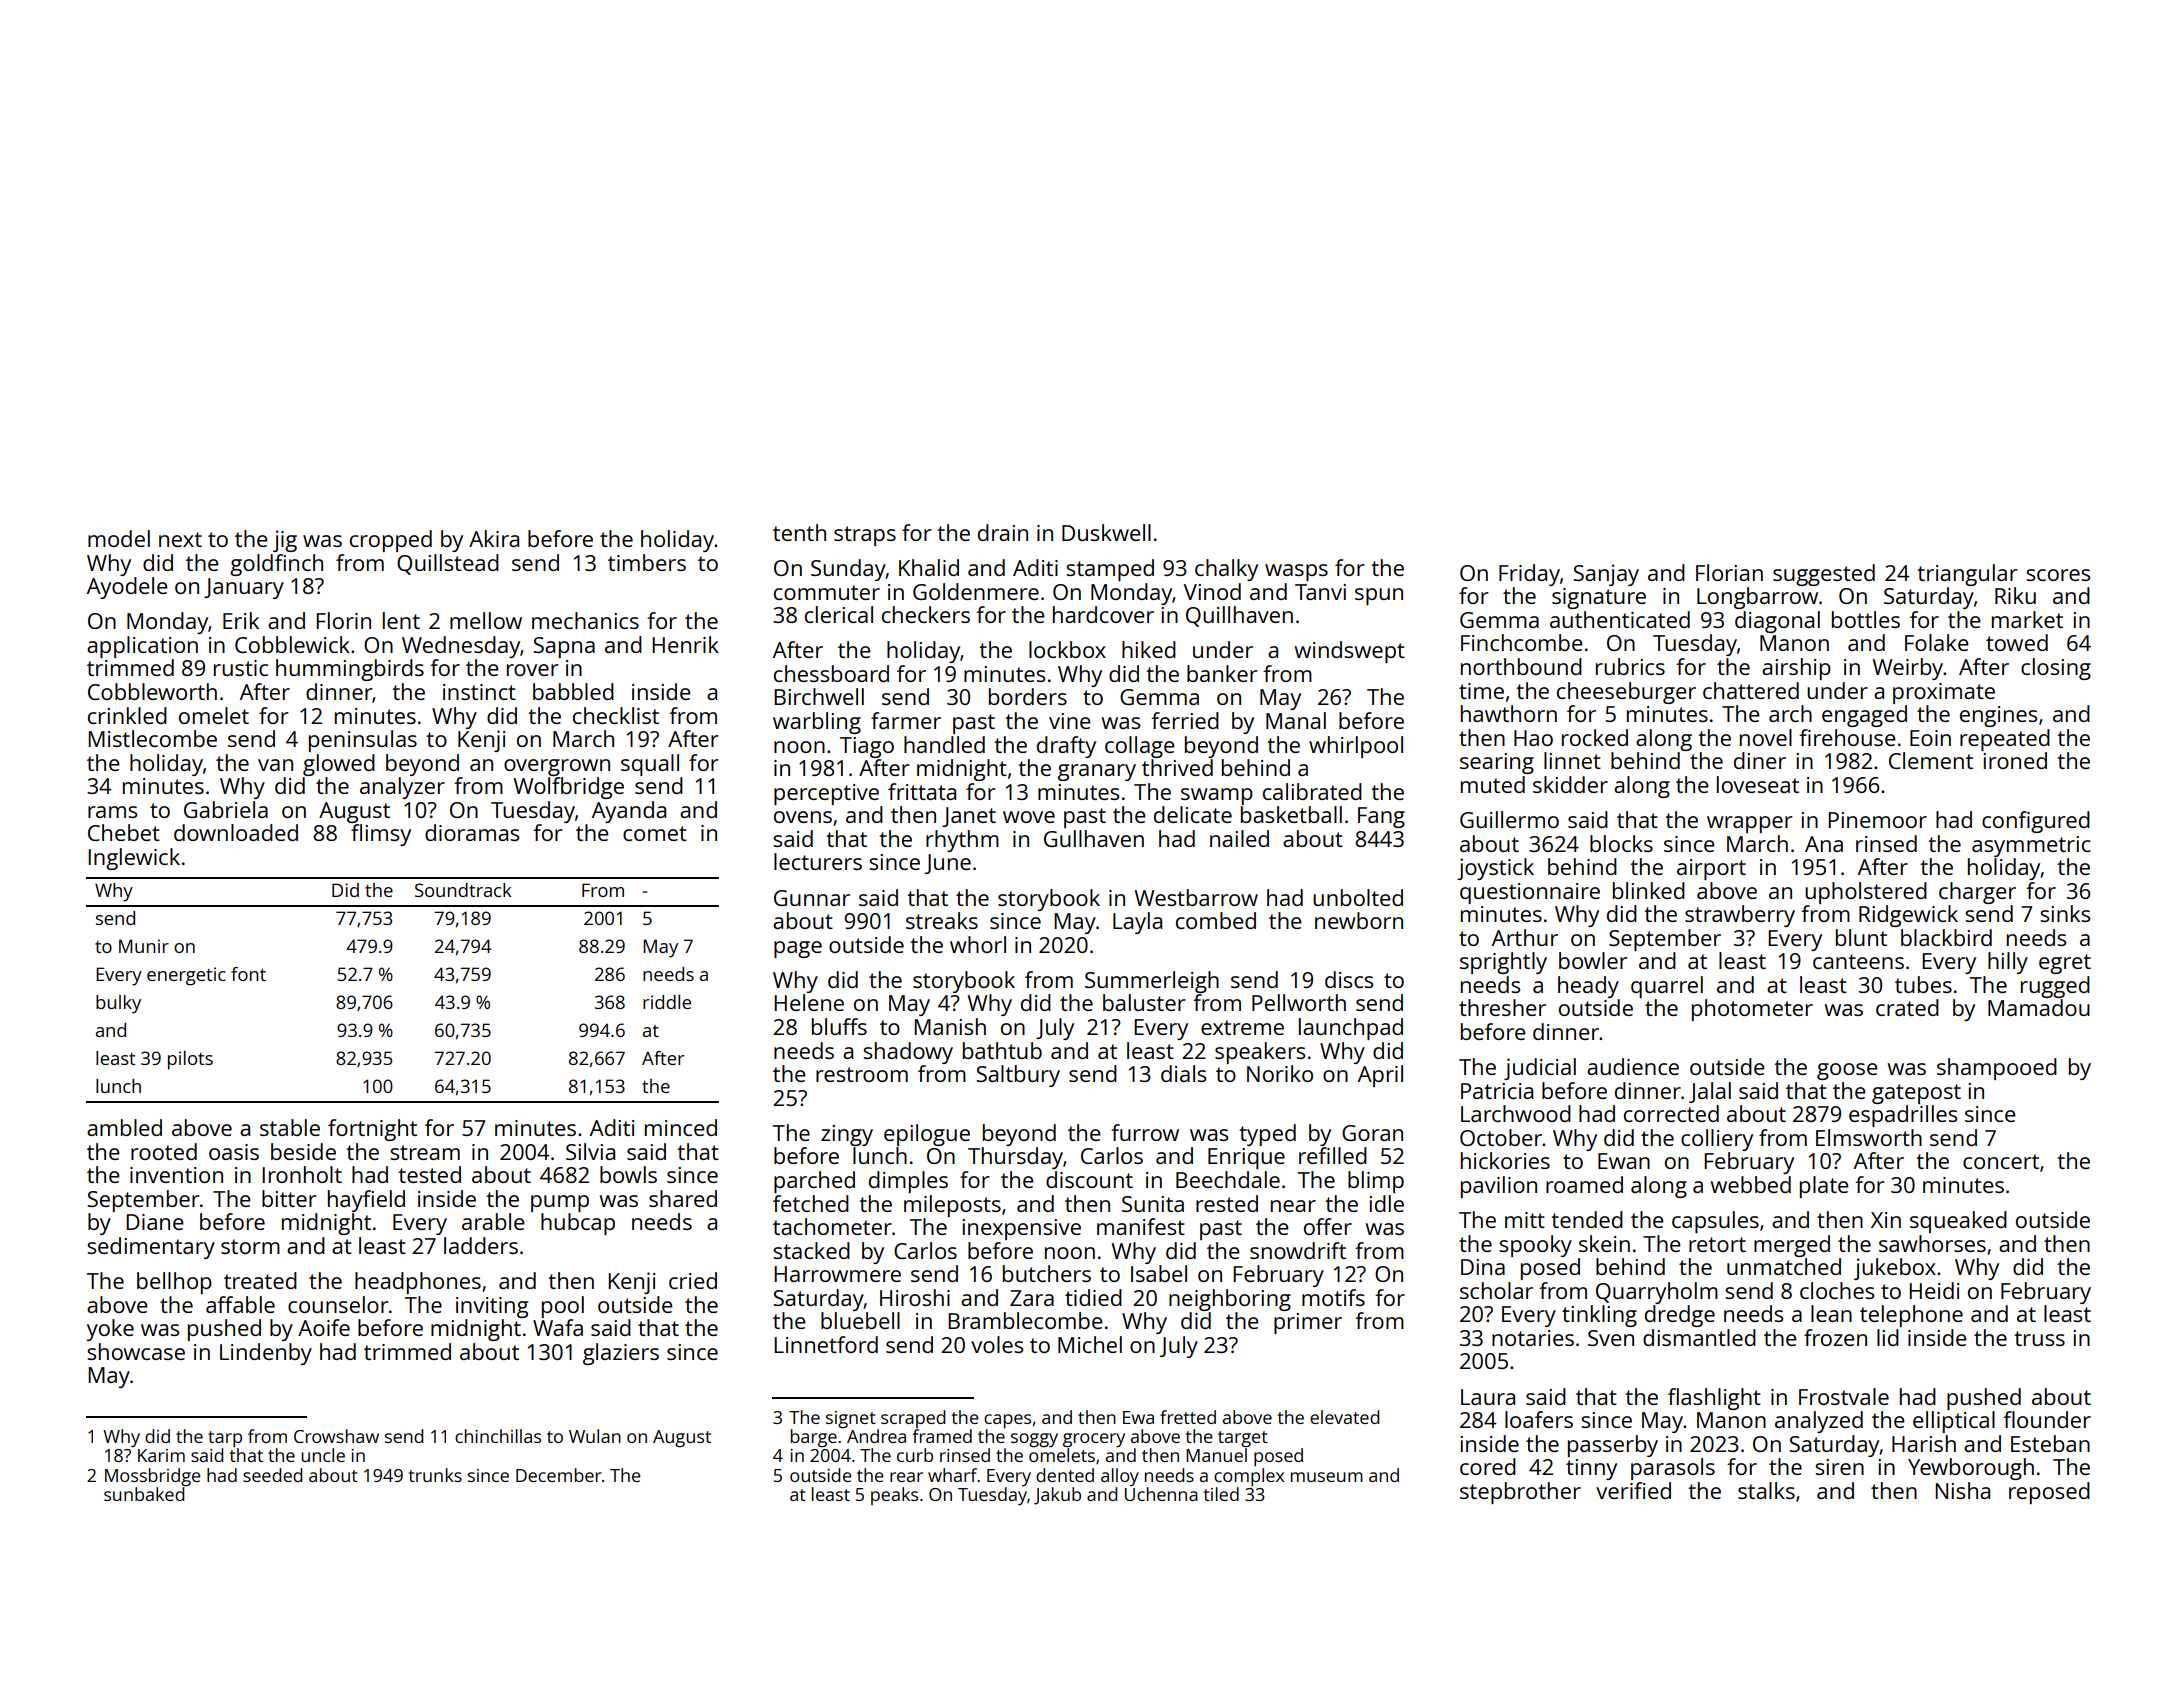 This document has width=2178, height=1683. What do you see at coordinates (1758, 784) in the document?
I see `loveseat` at bounding box center [1758, 784].
